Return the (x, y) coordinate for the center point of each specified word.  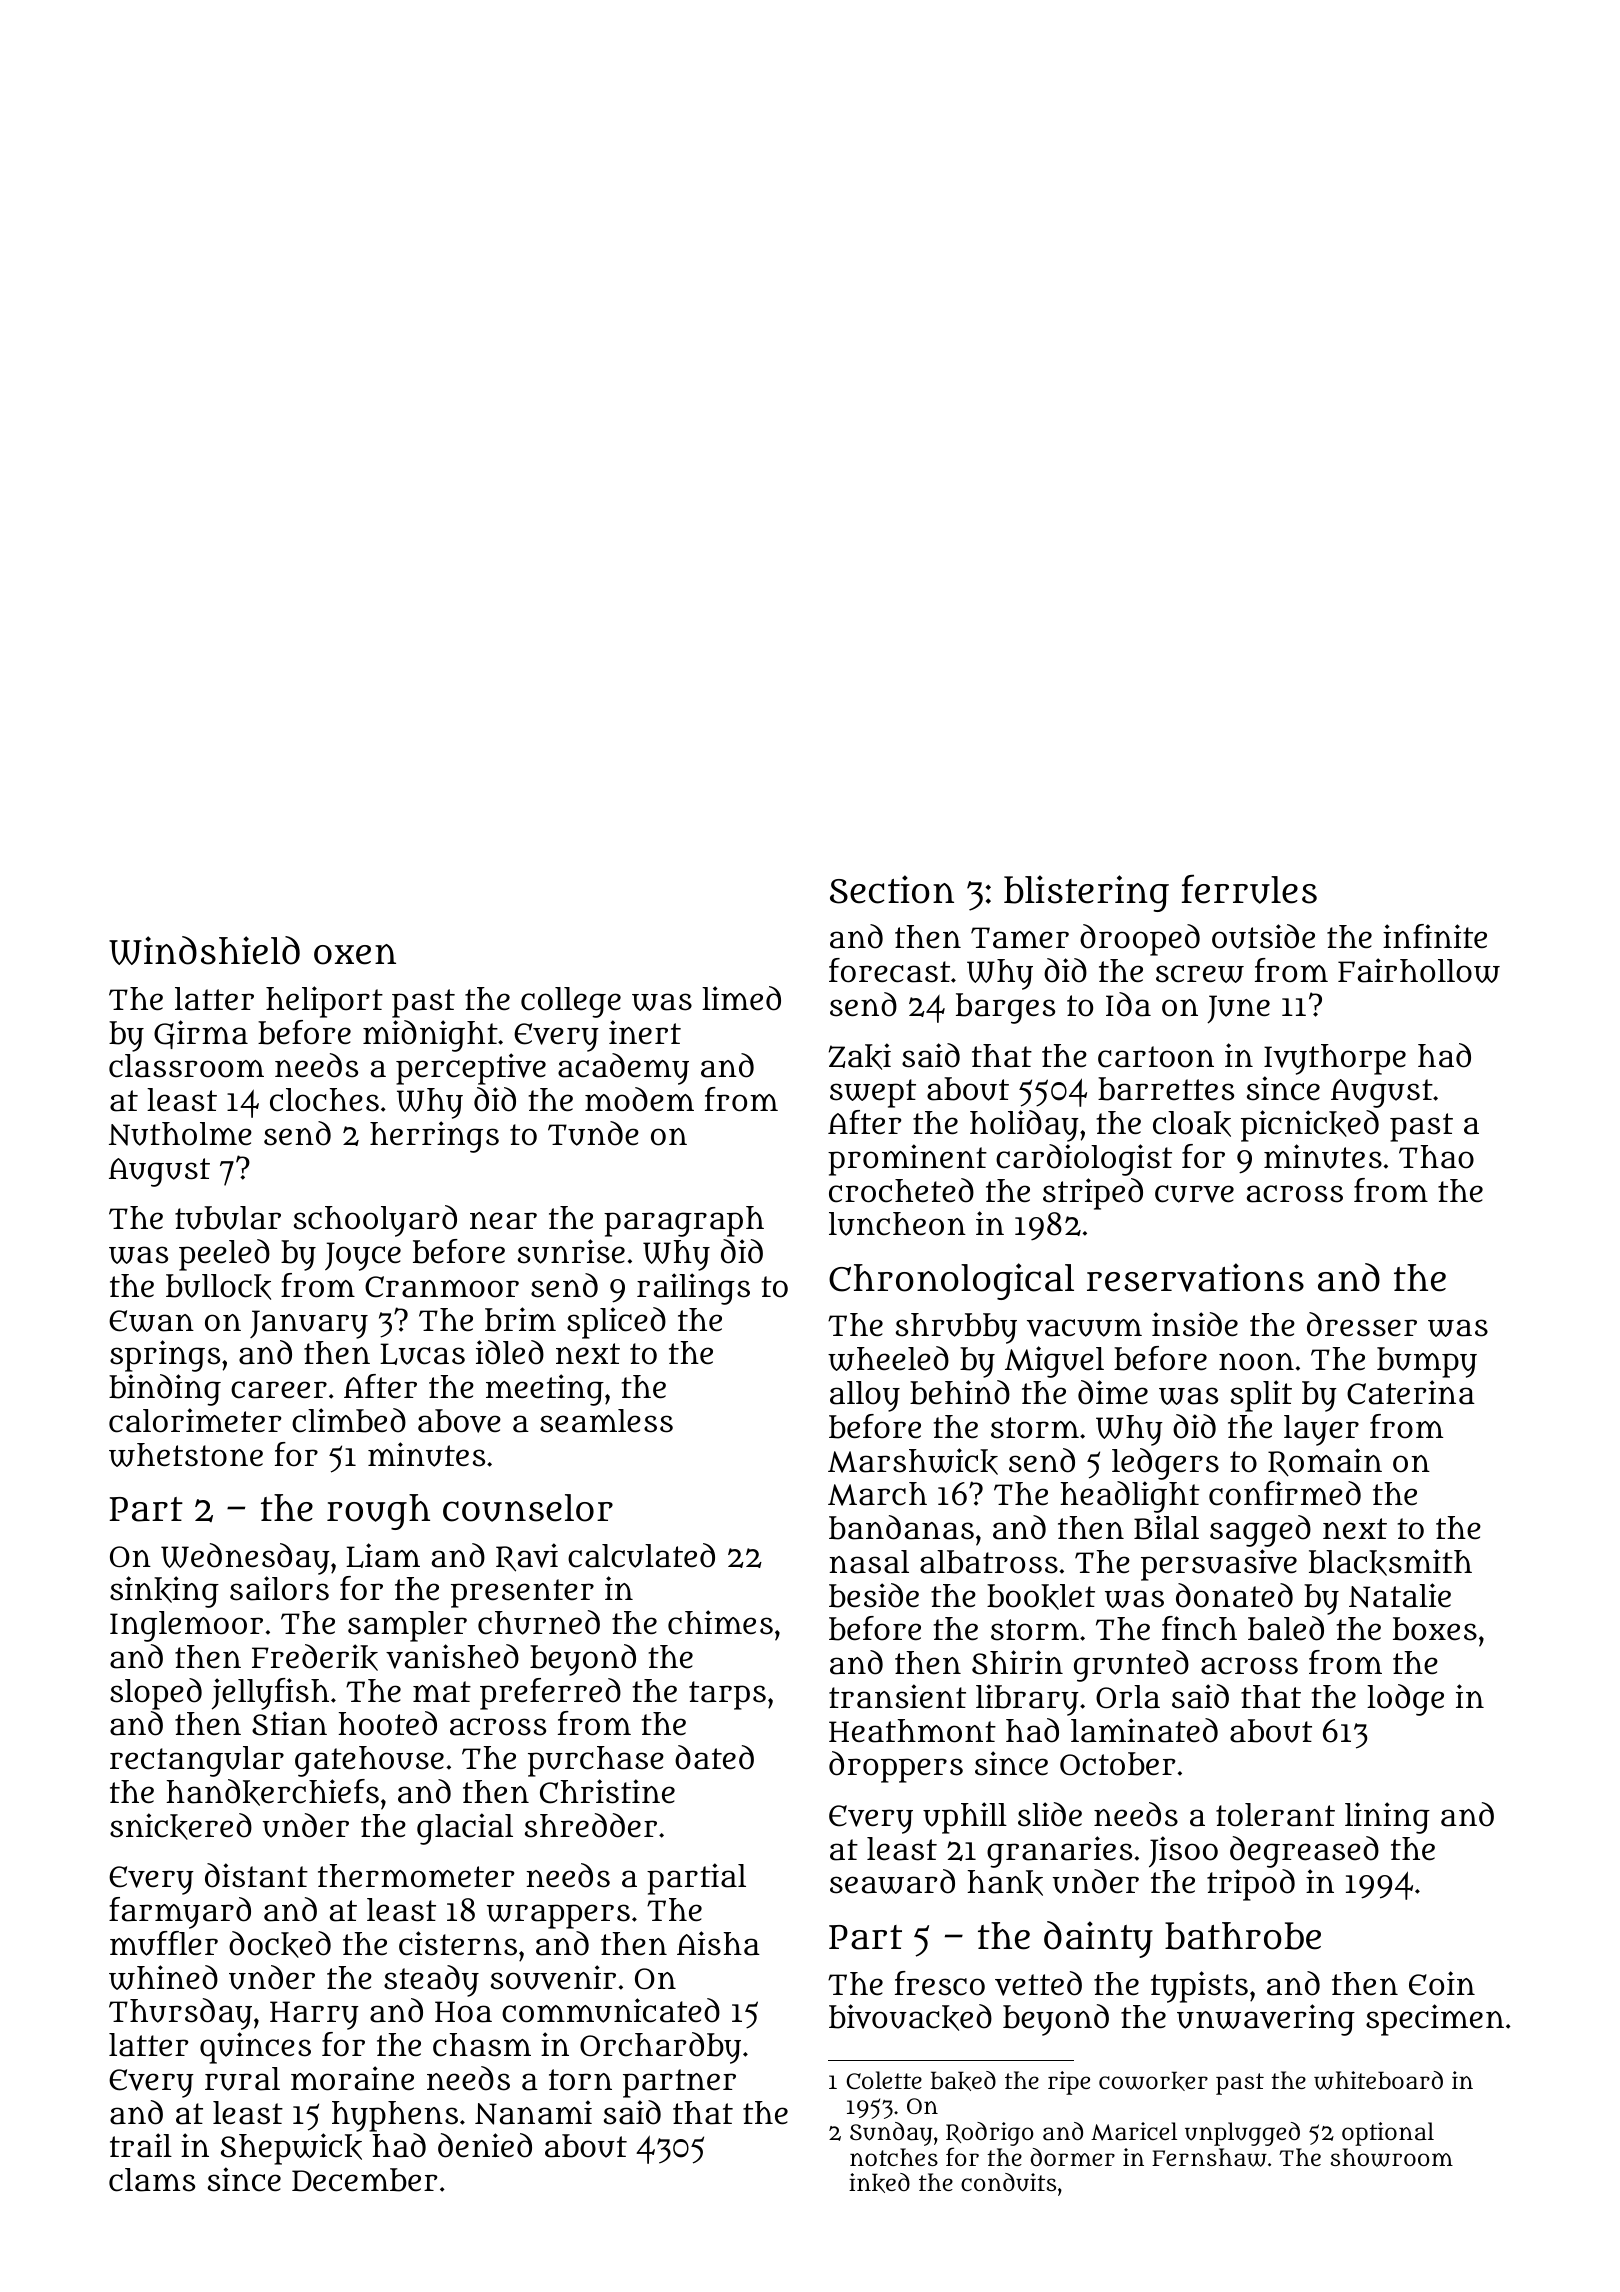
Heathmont (912, 1731)
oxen (355, 954)
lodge (1405, 1700)
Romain (1325, 1462)
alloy (865, 1396)
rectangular (197, 1761)
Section (892, 889)
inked (879, 2183)
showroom (1391, 2157)
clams (152, 2180)
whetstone (186, 1455)
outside (1263, 936)
